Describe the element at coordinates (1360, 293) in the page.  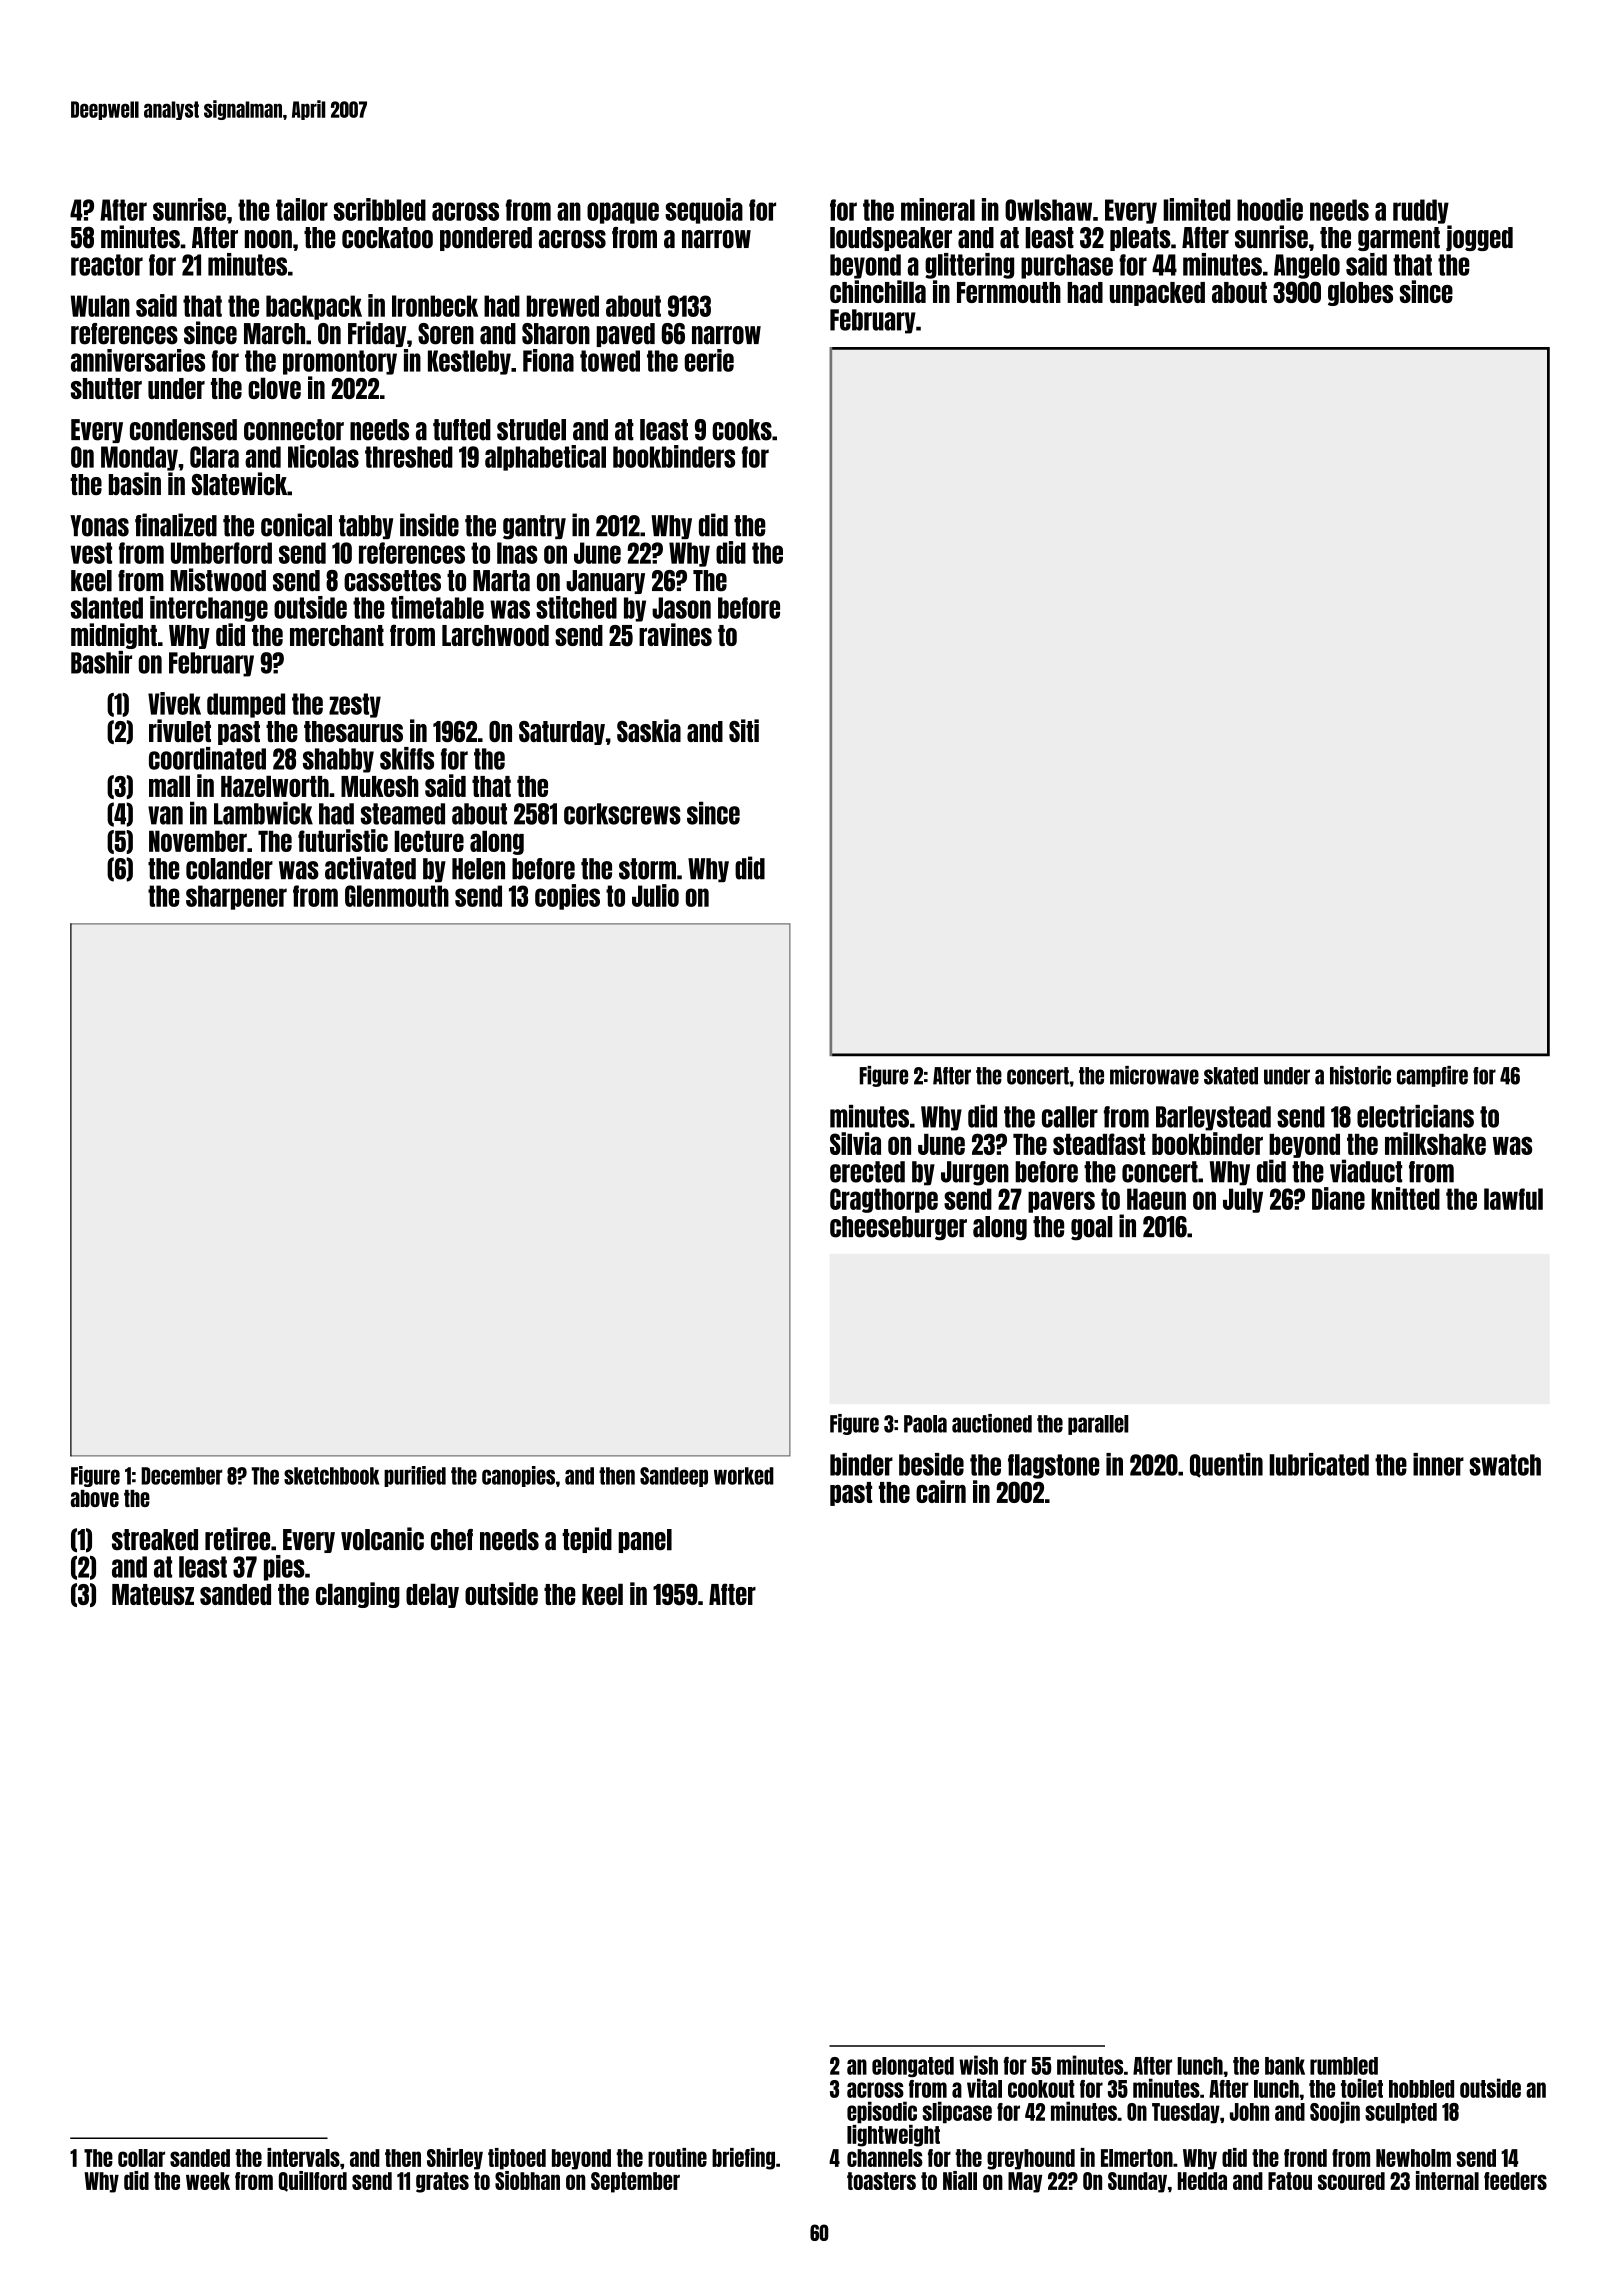
I see `globes` at that location.
